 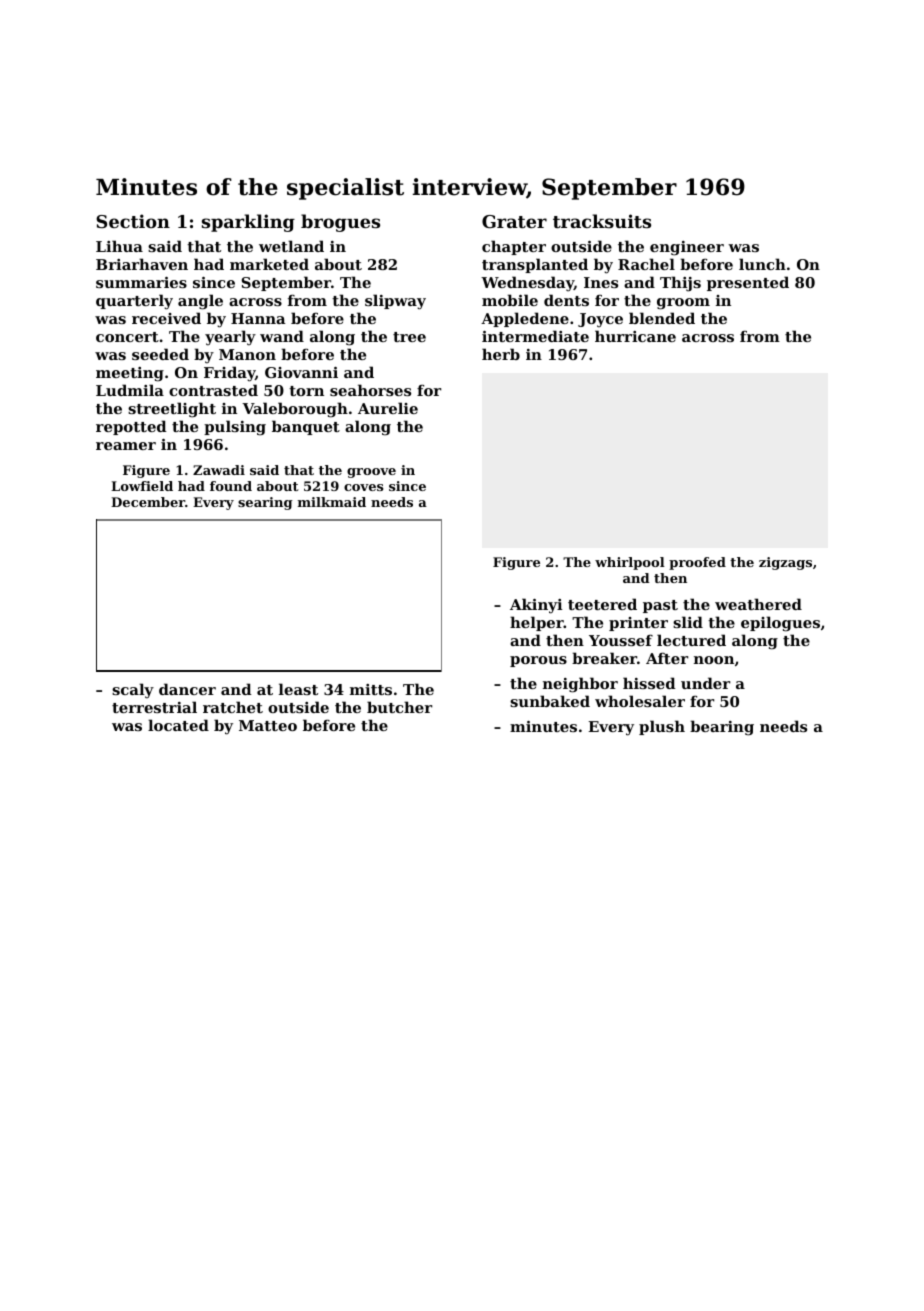 I want to click on scaly, so click(x=133, y=690).
